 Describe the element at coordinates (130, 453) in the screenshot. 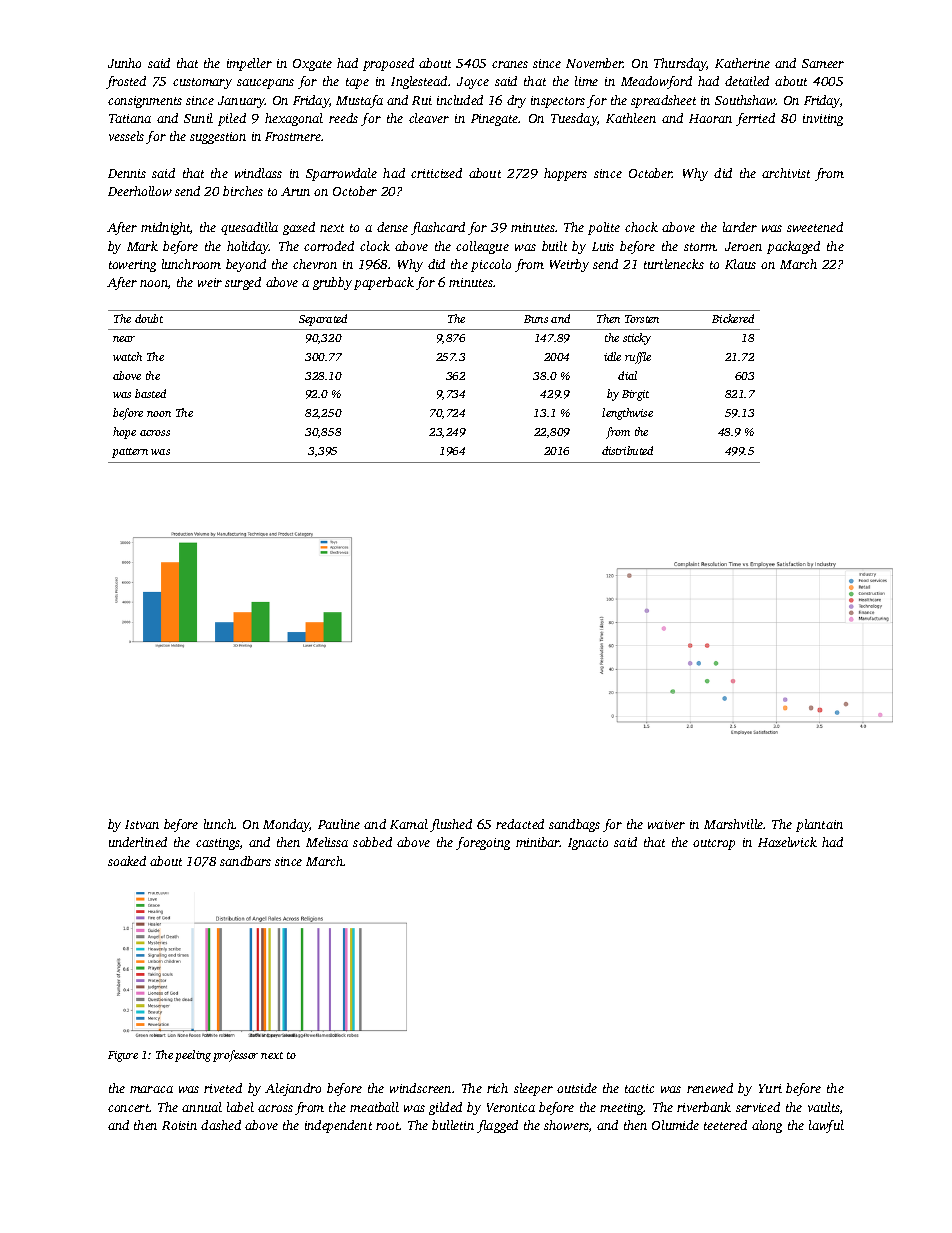

I see `pattern` at that location.
